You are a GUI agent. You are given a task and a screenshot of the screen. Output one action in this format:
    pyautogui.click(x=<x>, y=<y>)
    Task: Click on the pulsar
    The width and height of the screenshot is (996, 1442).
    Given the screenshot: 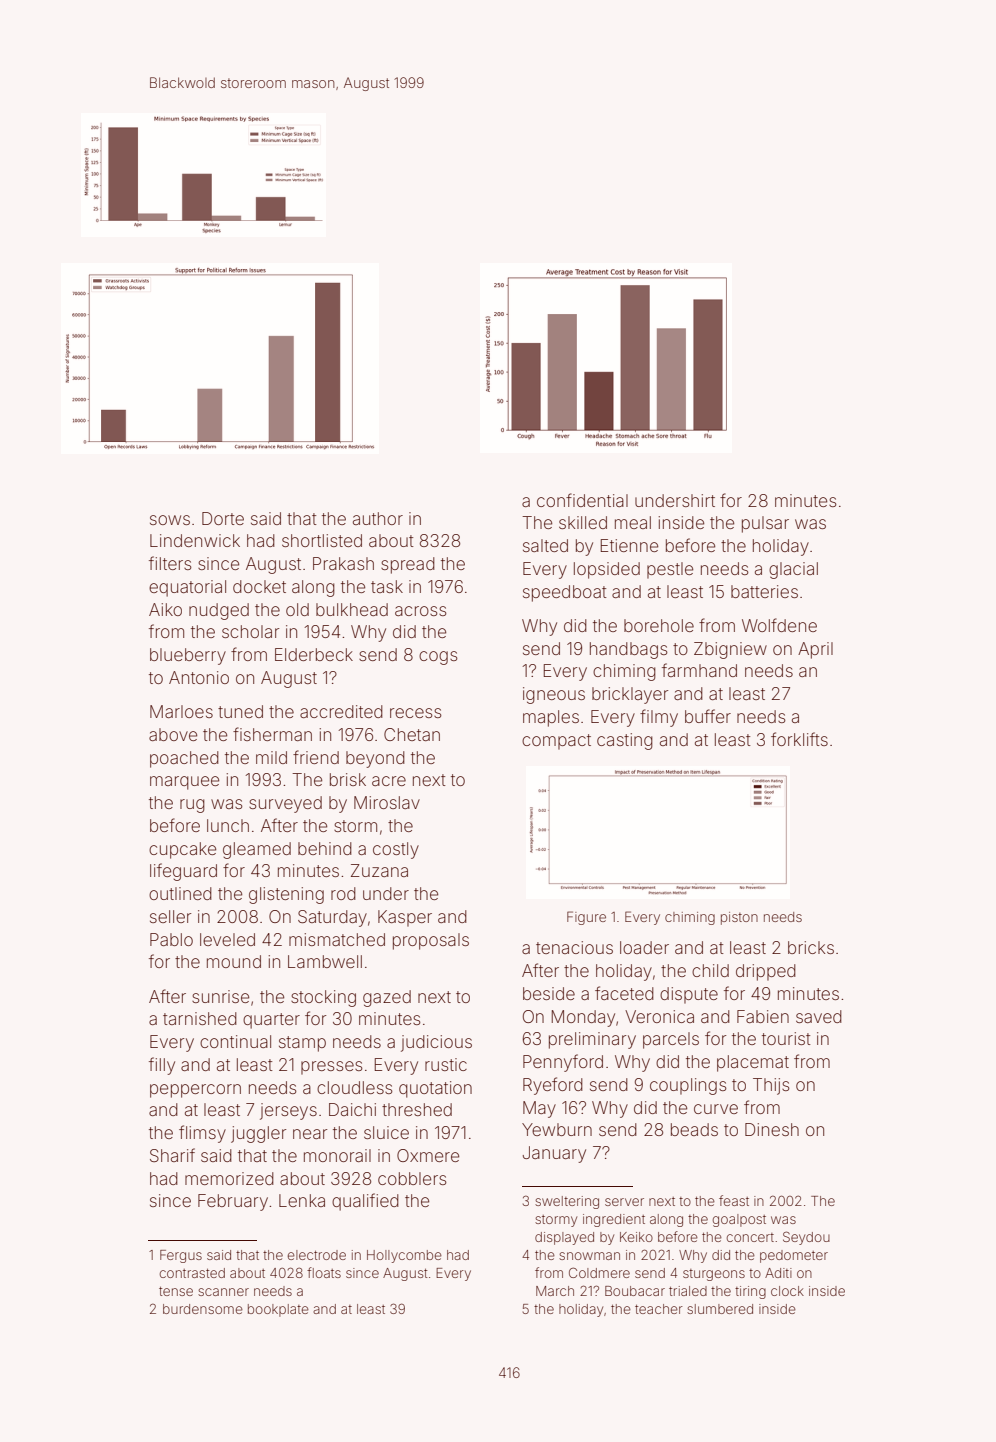 What is the action you would take?
    pyautogui.click(x=765, y=524)
